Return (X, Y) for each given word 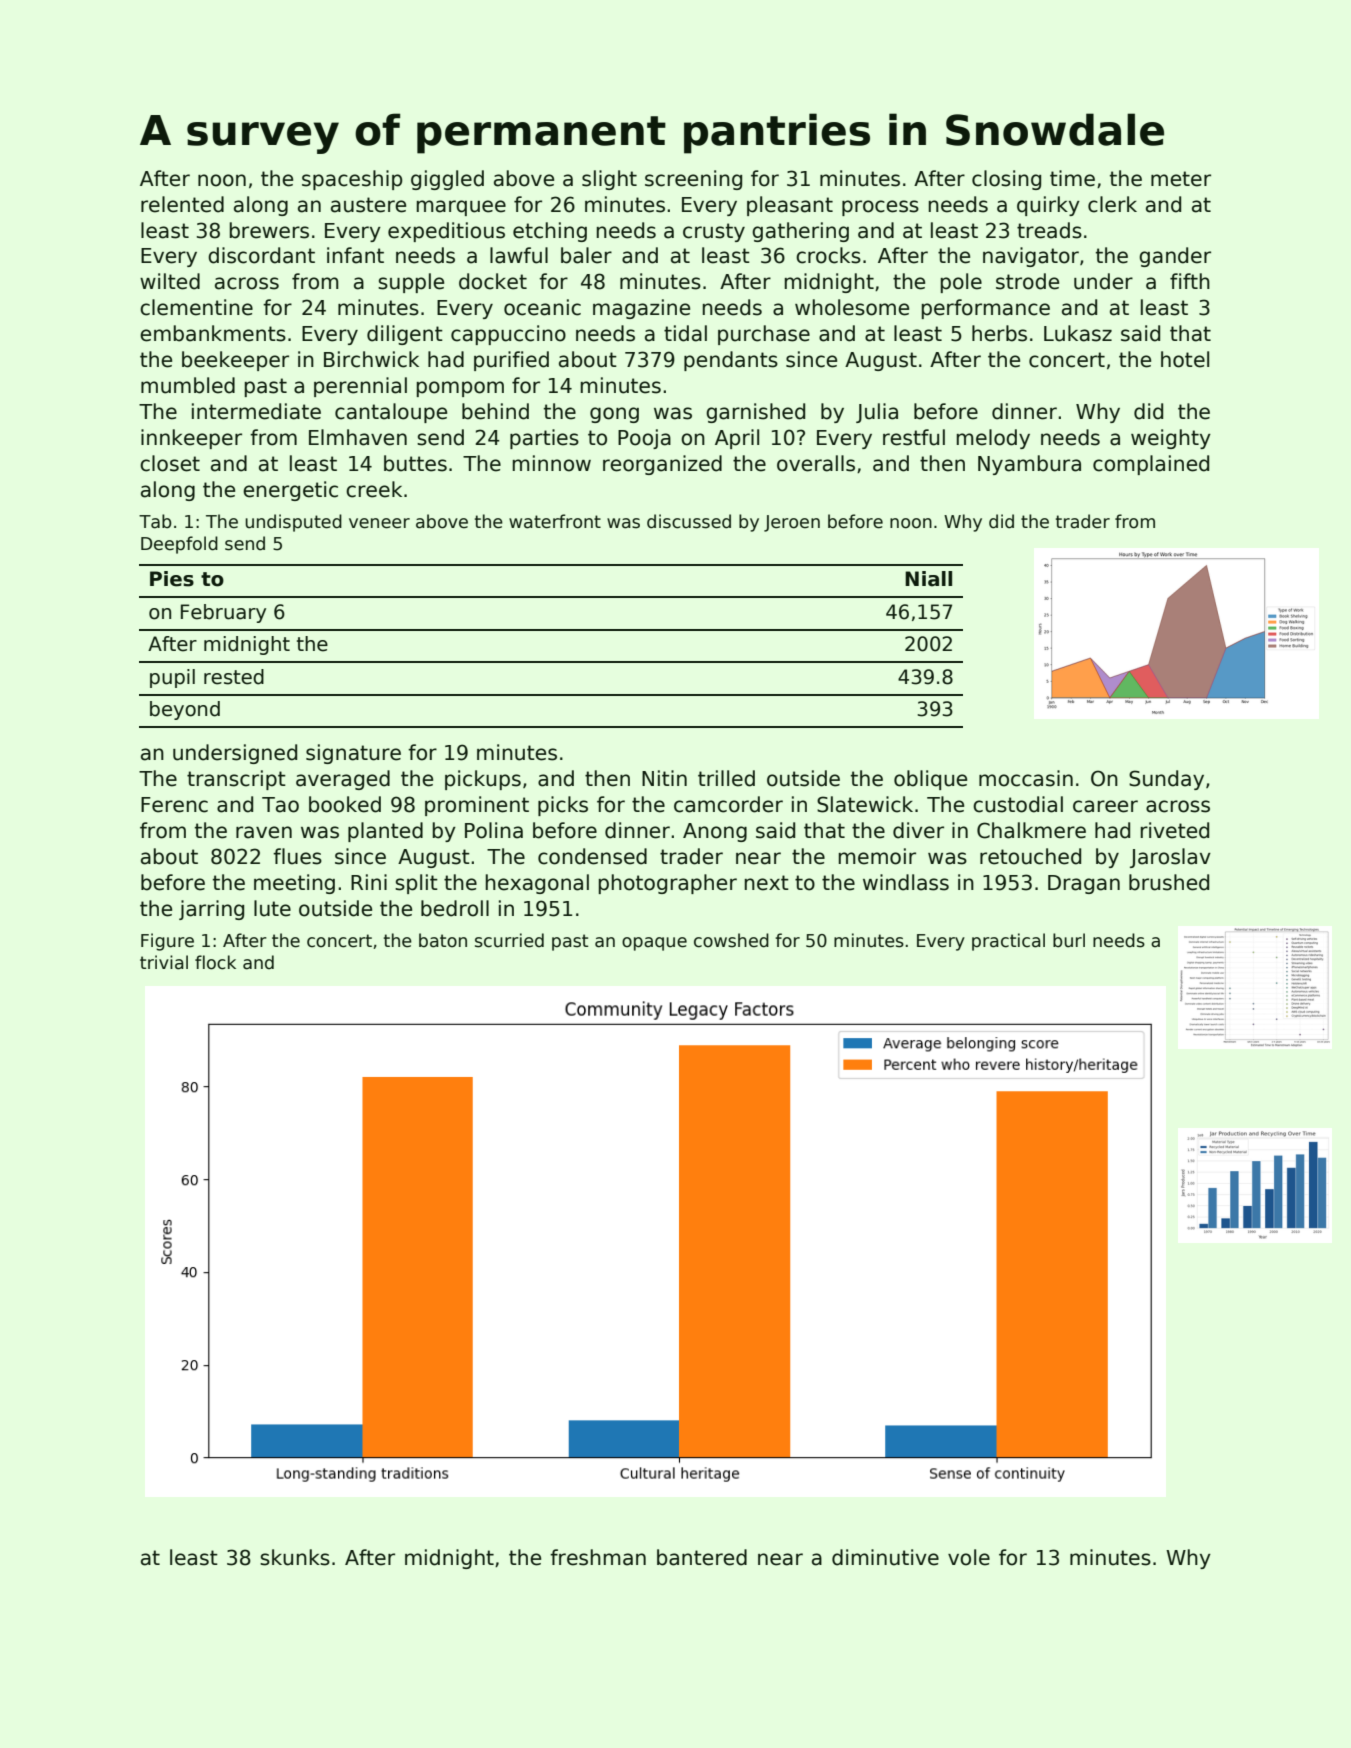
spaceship (352, 180)
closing (1006, 180)
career (1105, 806)
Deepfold (179, 545)
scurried (509, 940)
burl (1069, 940)
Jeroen (792, 523)
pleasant (790, 206)
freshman (598, 1557)
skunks (295, 1557)
